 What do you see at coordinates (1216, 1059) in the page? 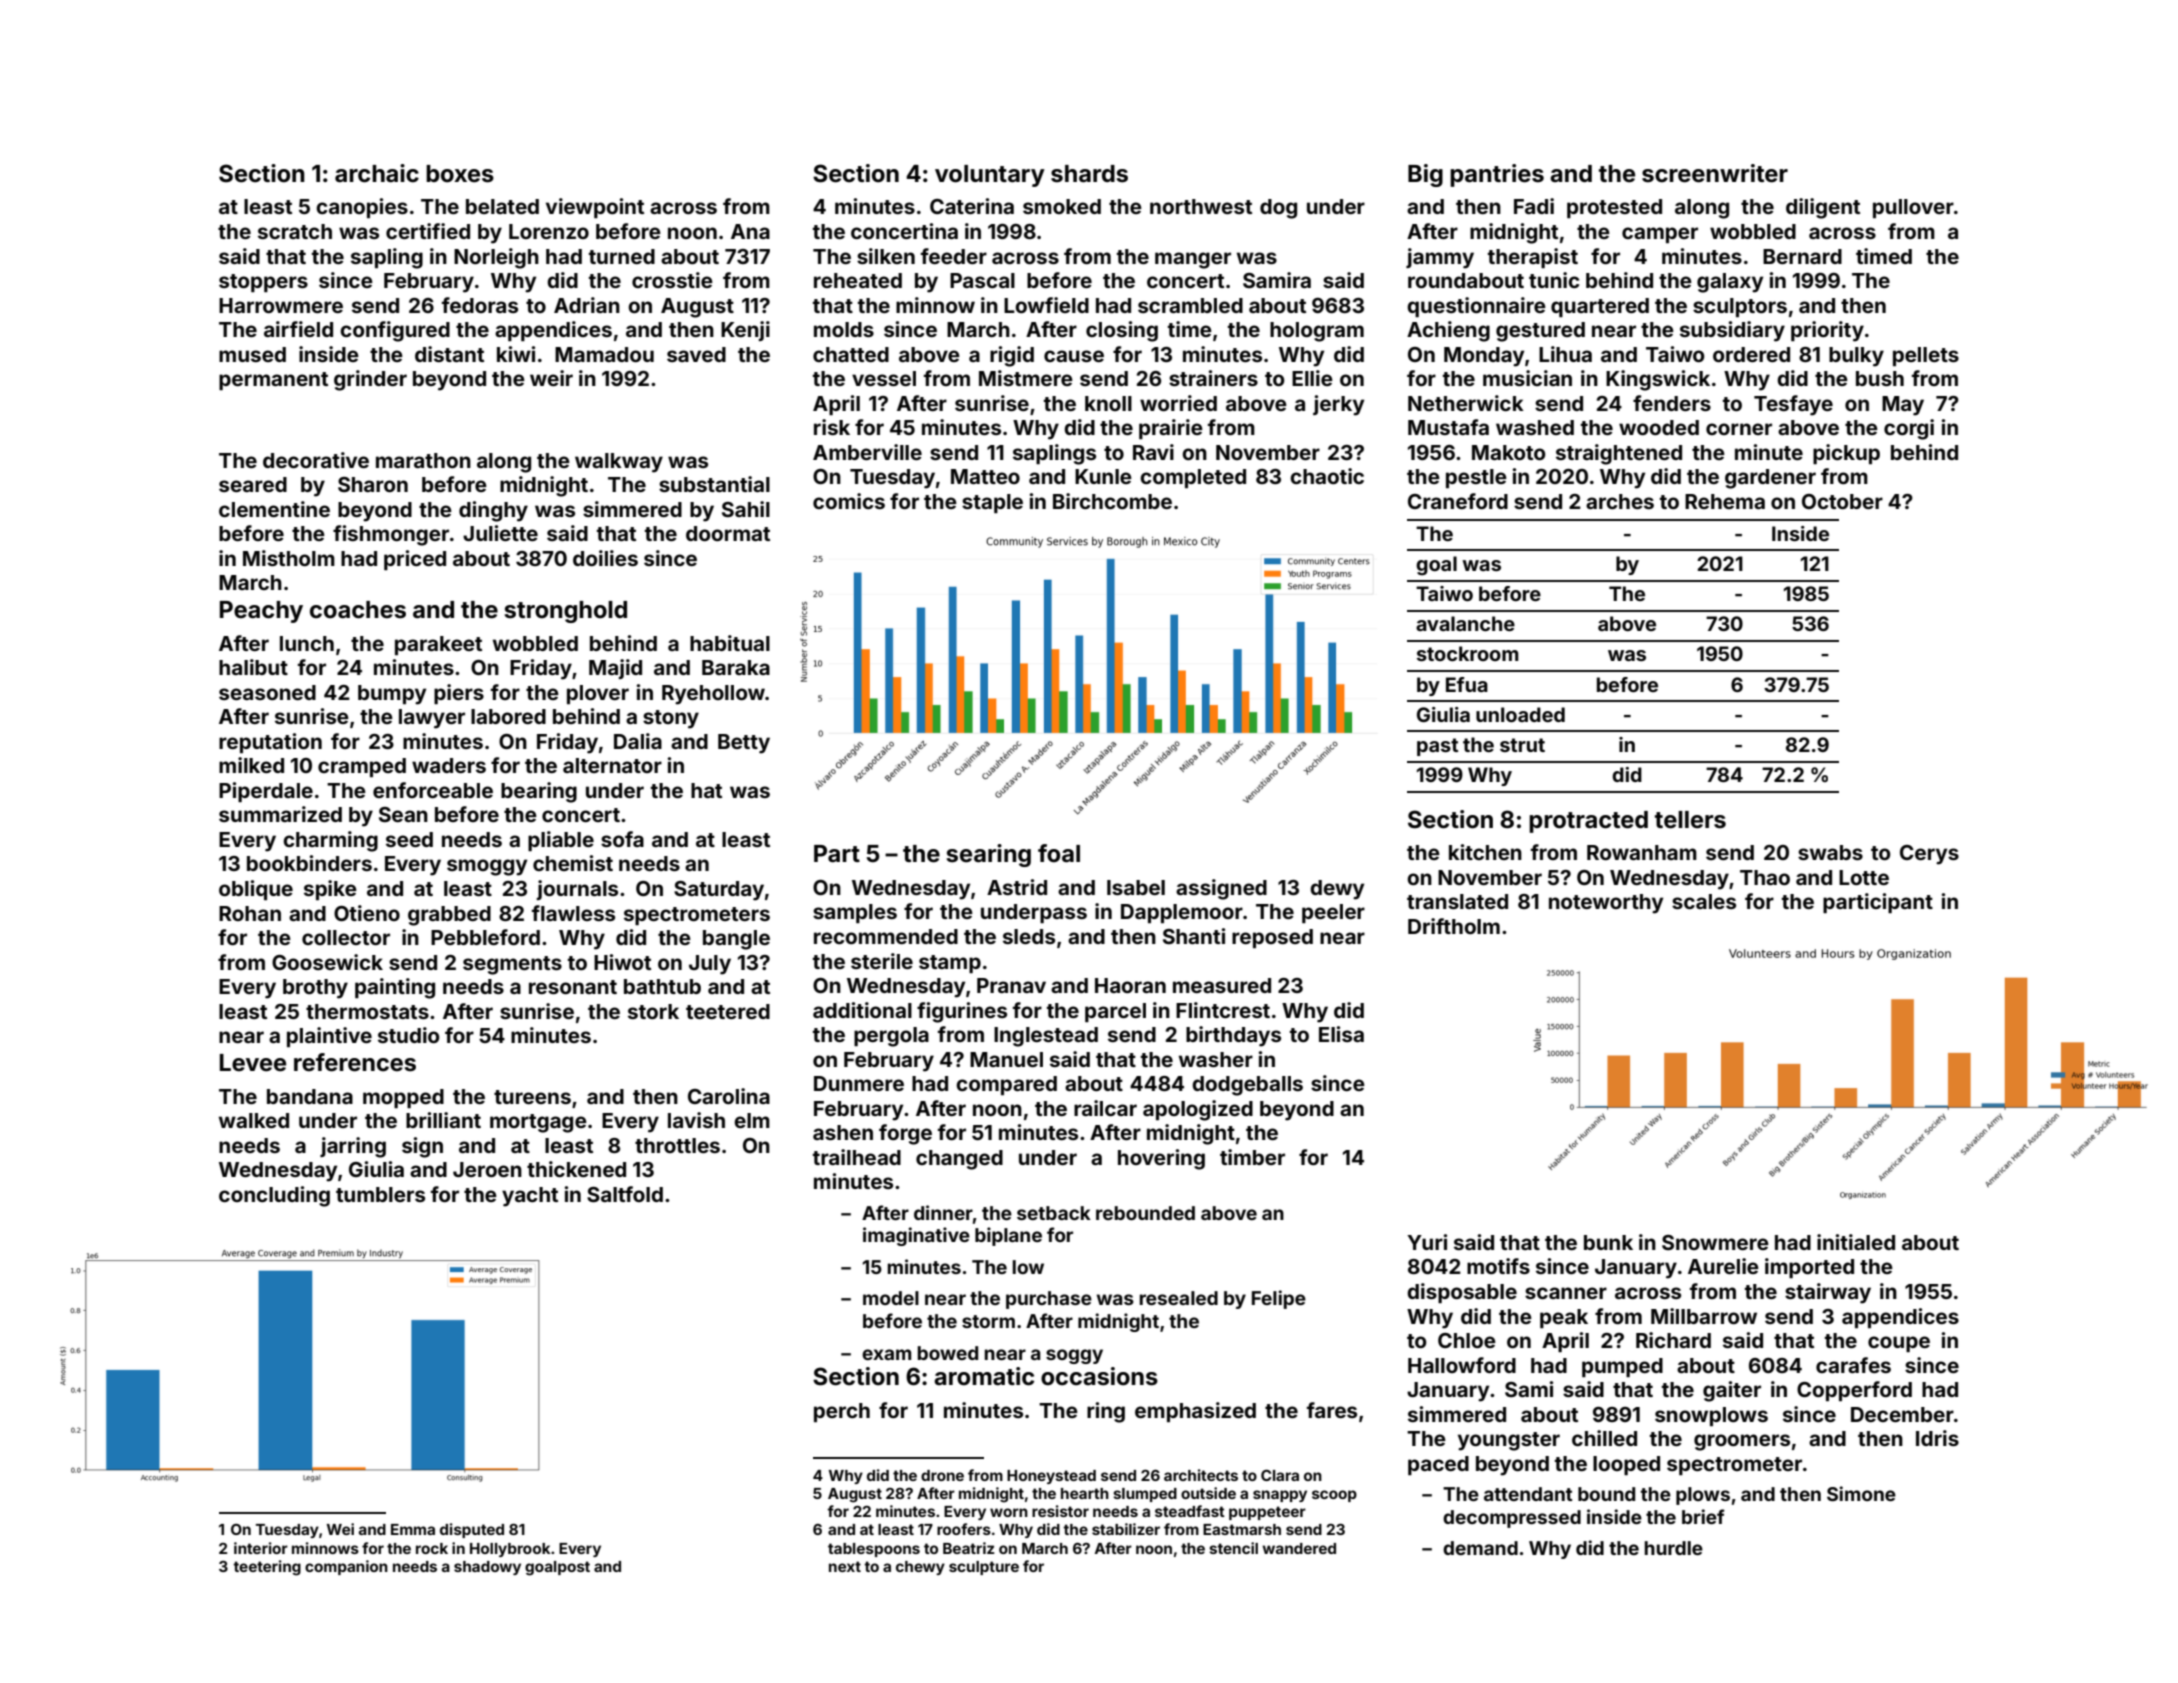
I see `washer` at bounding box center [1216, 1059].
